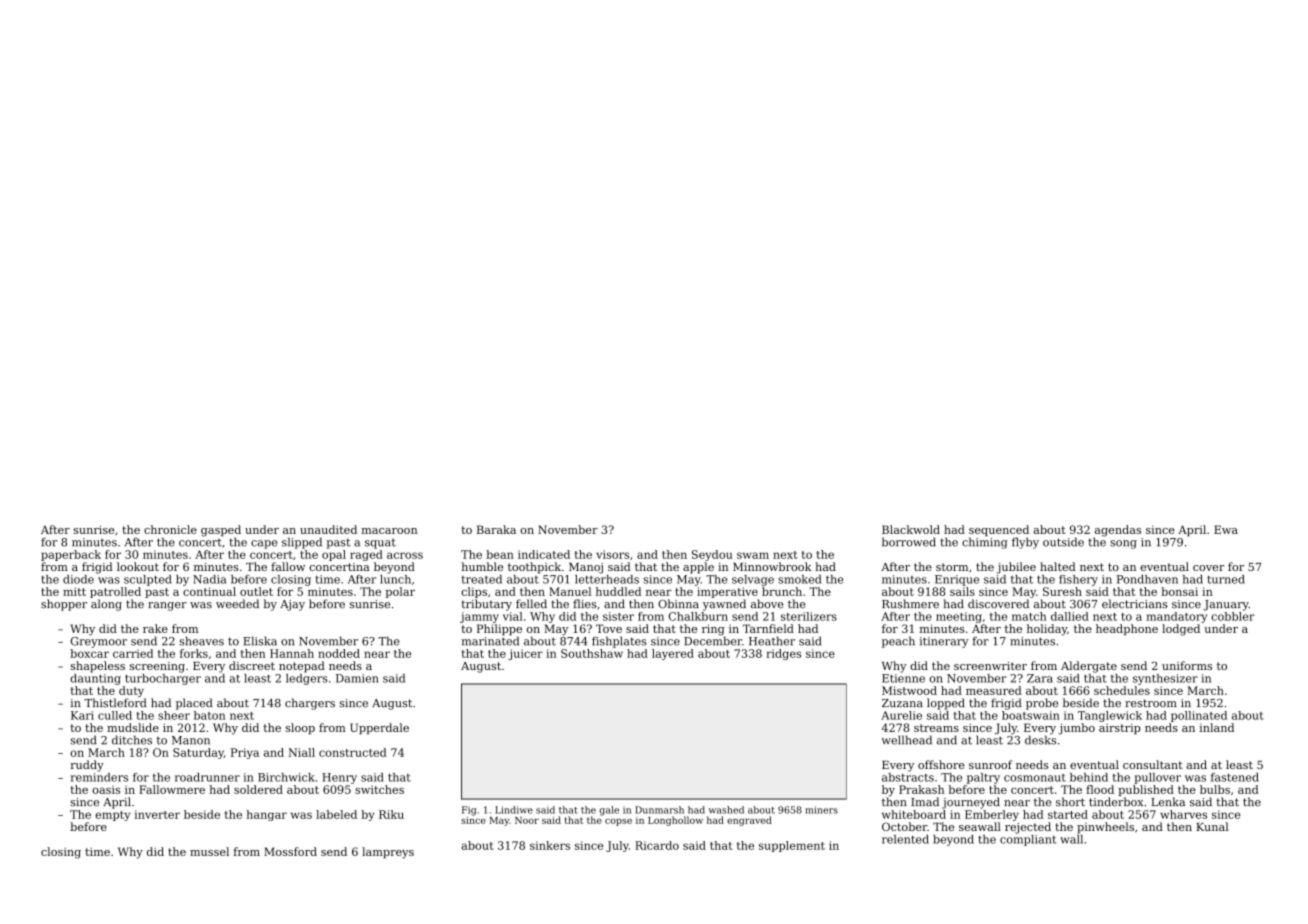 This screenshot has width=1308, height=924. What do you see at coordinates (1226, 529) in the screenshot?
I see `Ewa` at bounding box center [1226, 529].
